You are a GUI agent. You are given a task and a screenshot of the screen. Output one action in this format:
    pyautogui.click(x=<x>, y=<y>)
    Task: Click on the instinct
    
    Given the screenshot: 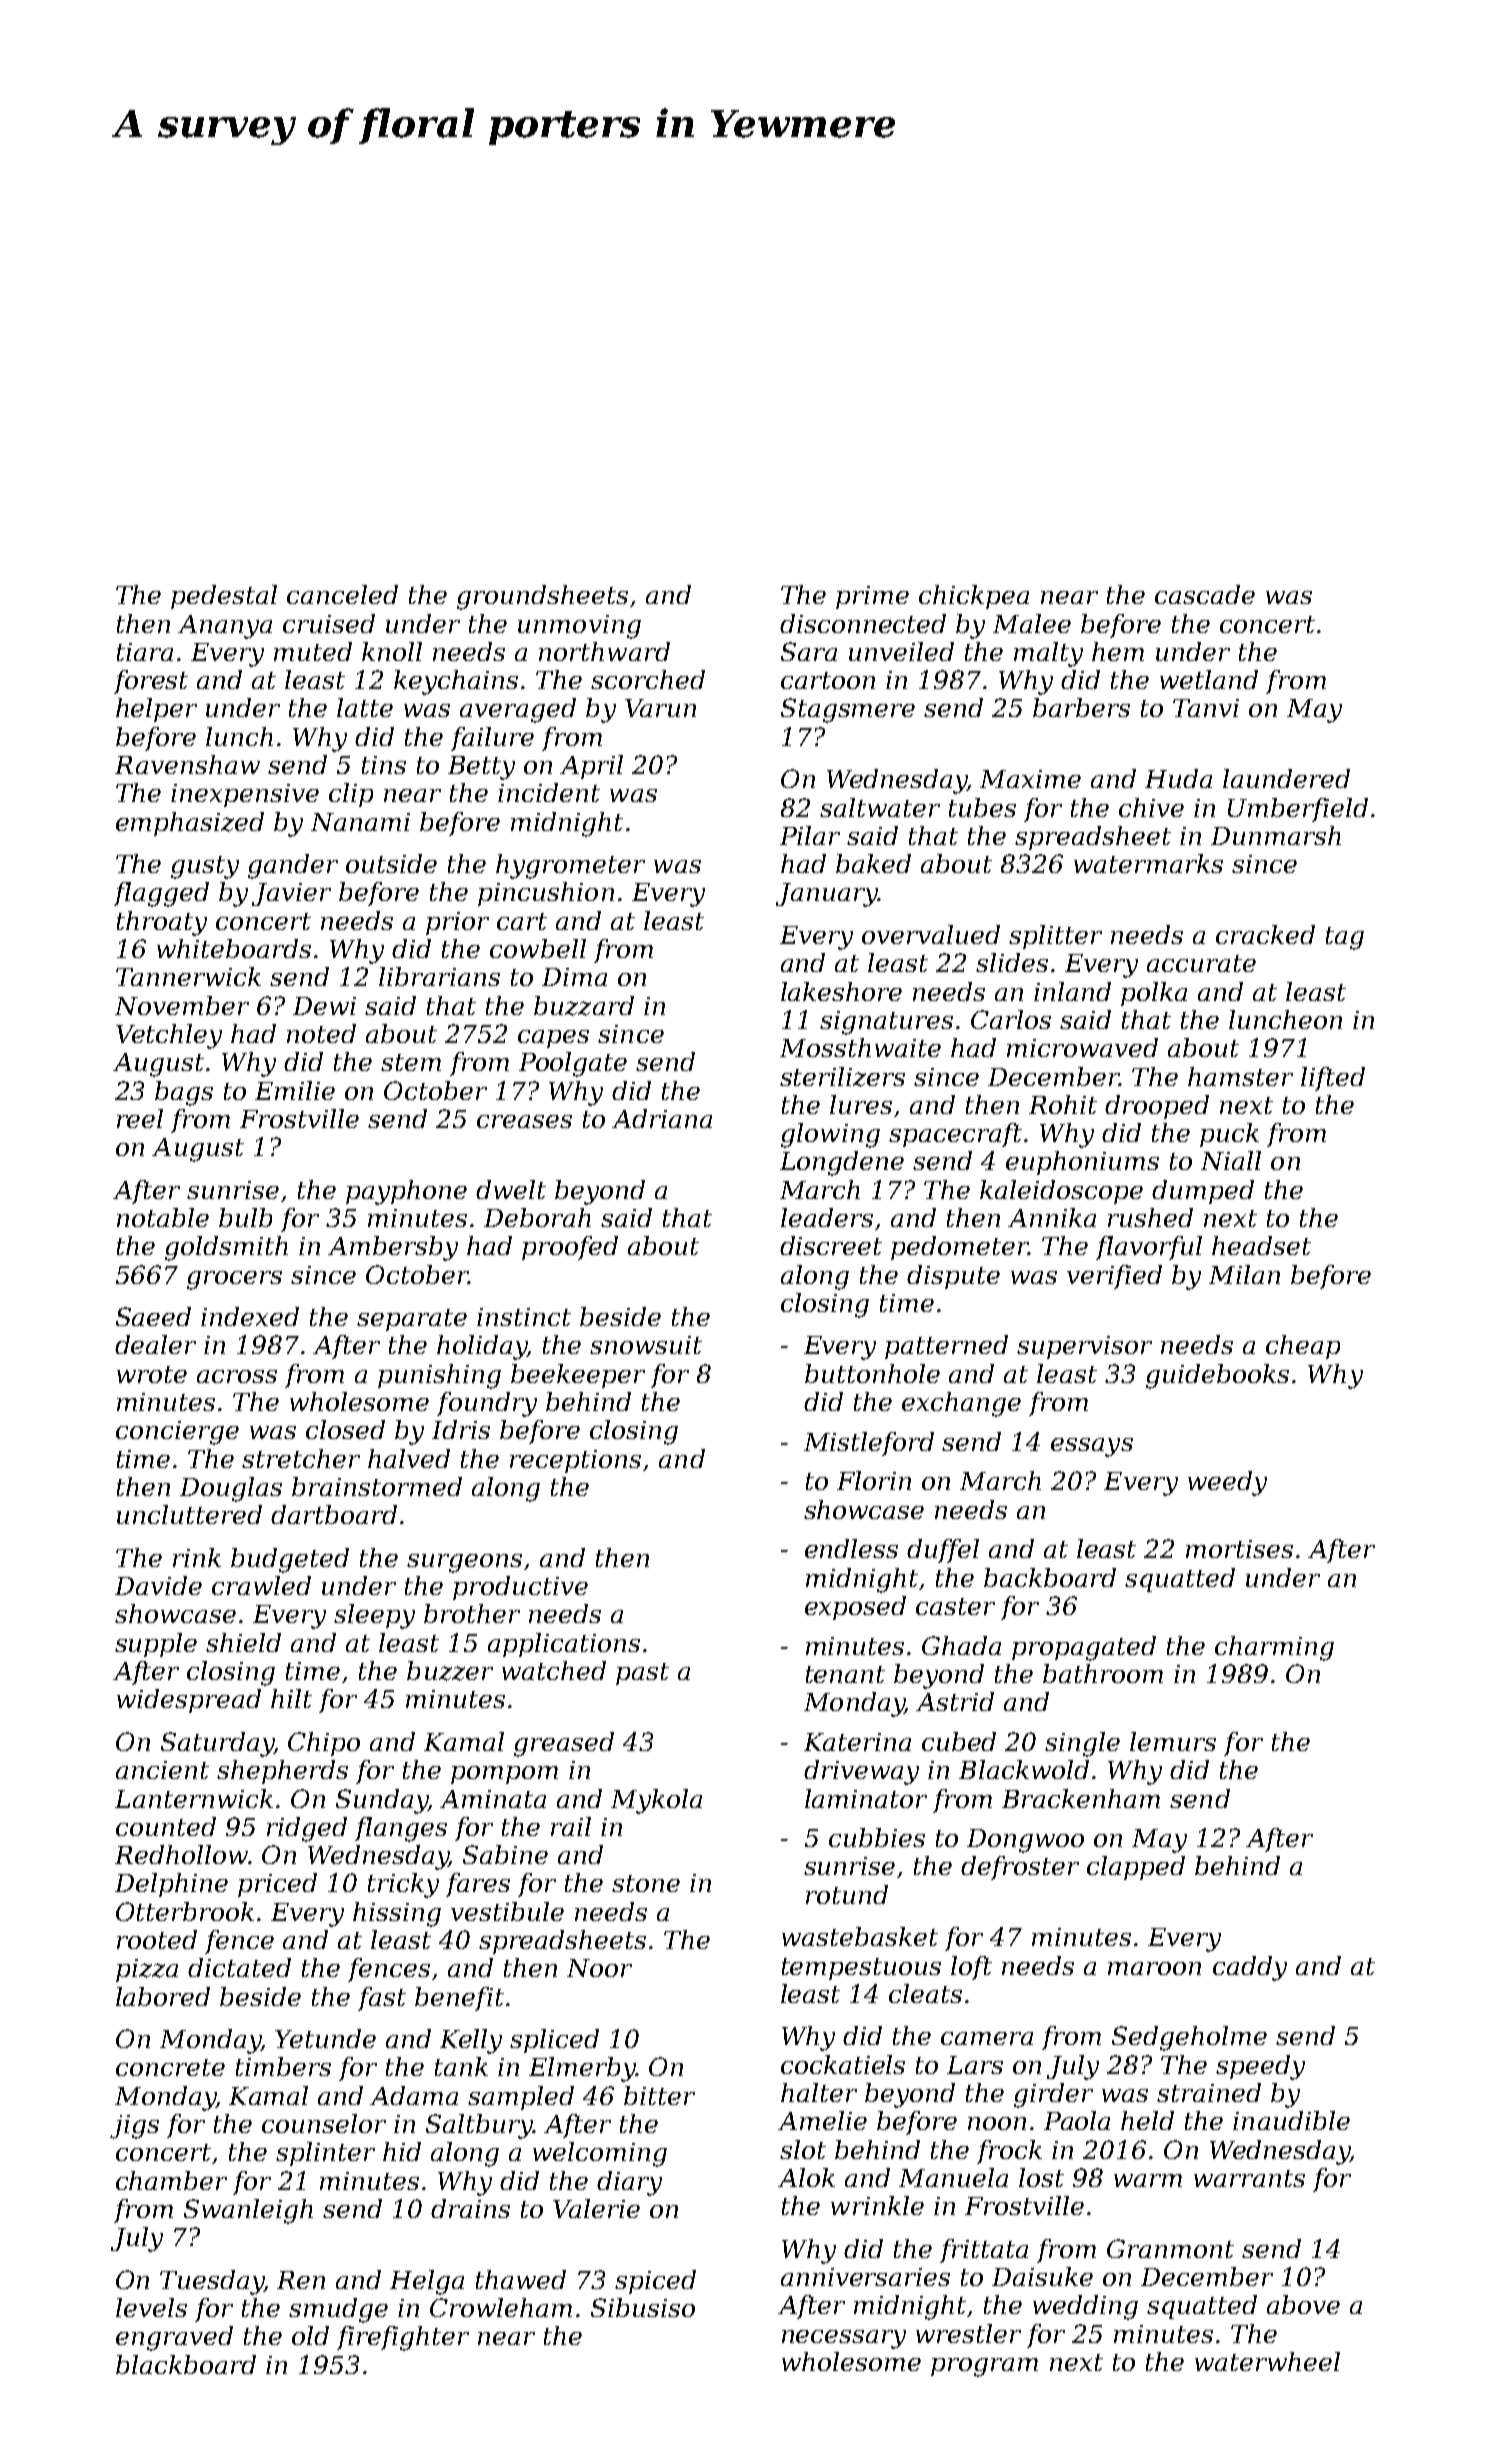 What is the action you would take?
    pyautogui.click(x=524, y=1317)
